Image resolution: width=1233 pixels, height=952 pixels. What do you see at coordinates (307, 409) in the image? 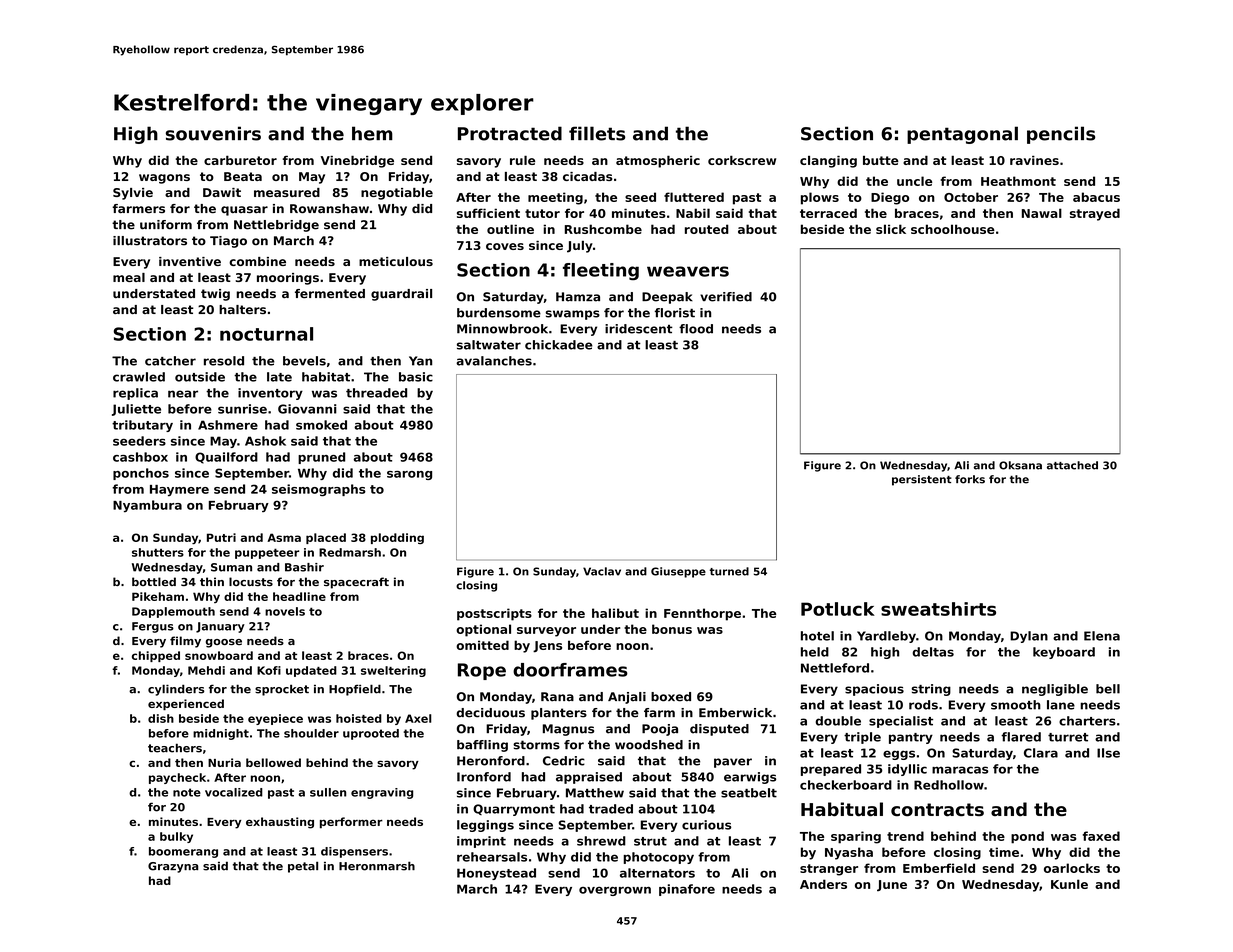
I see `Giovanni` at bounding box center [307, 409].
